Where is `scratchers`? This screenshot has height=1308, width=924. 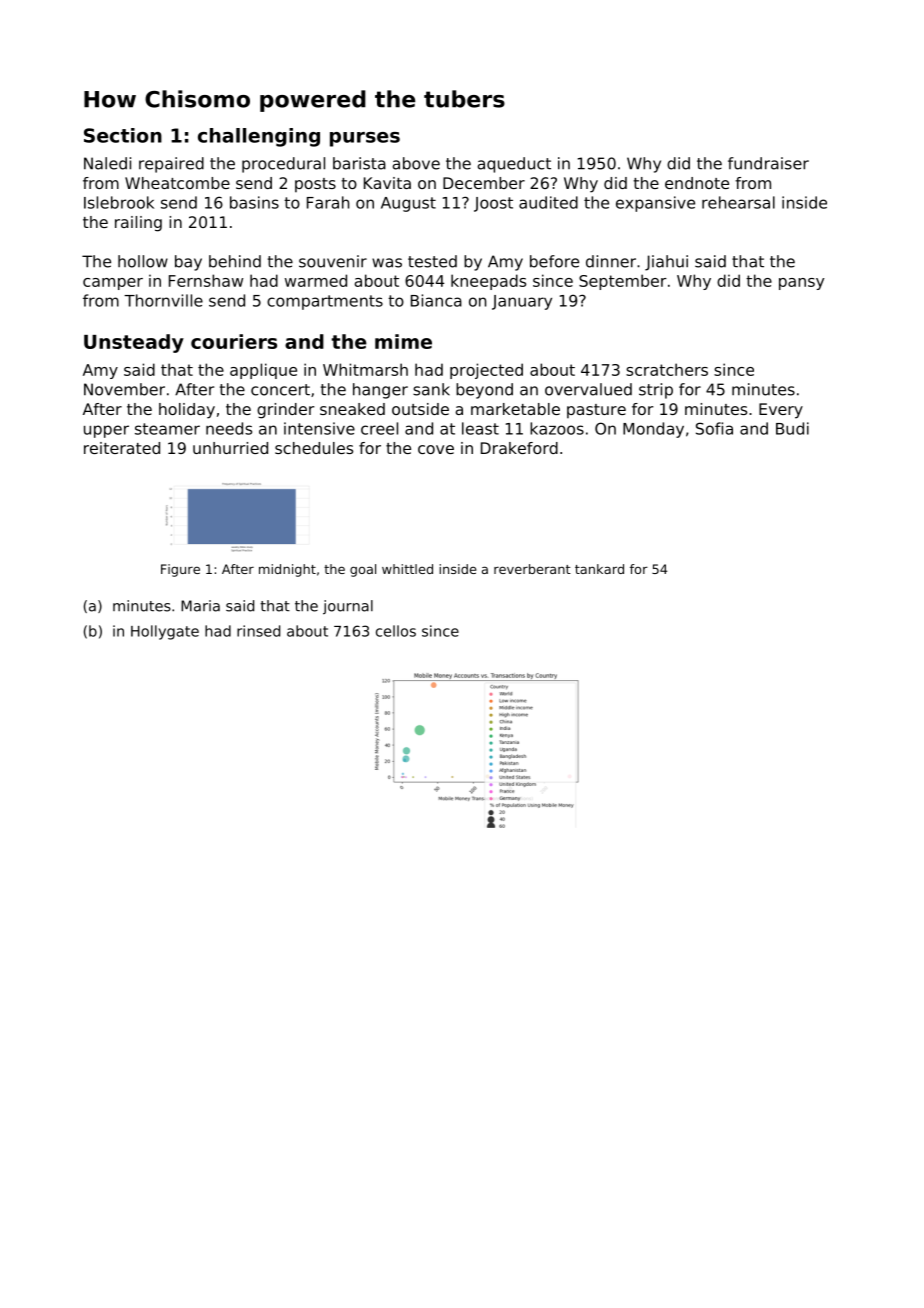
scratchers is located at coordinates (667, 369).
